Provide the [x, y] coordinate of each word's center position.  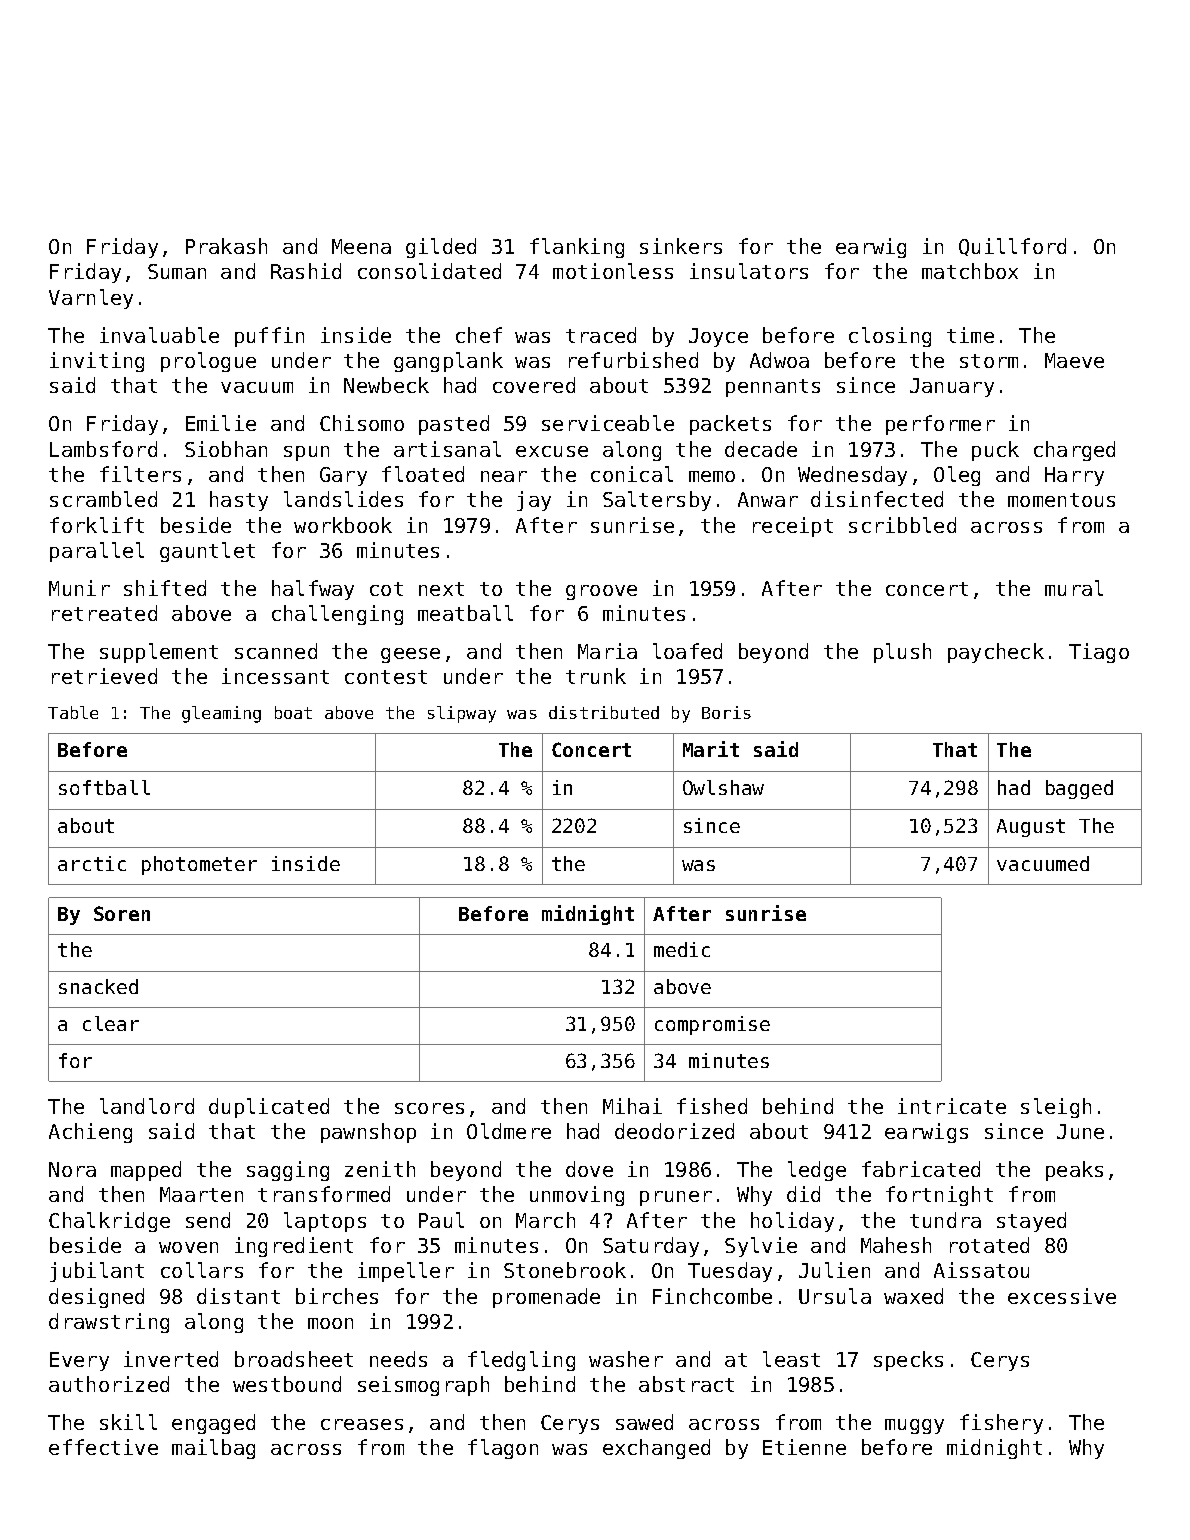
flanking [577, 248]
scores [429, 1108]
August [1031, 828]
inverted [171, 1359]
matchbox [970, 271]
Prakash [226, 246]
